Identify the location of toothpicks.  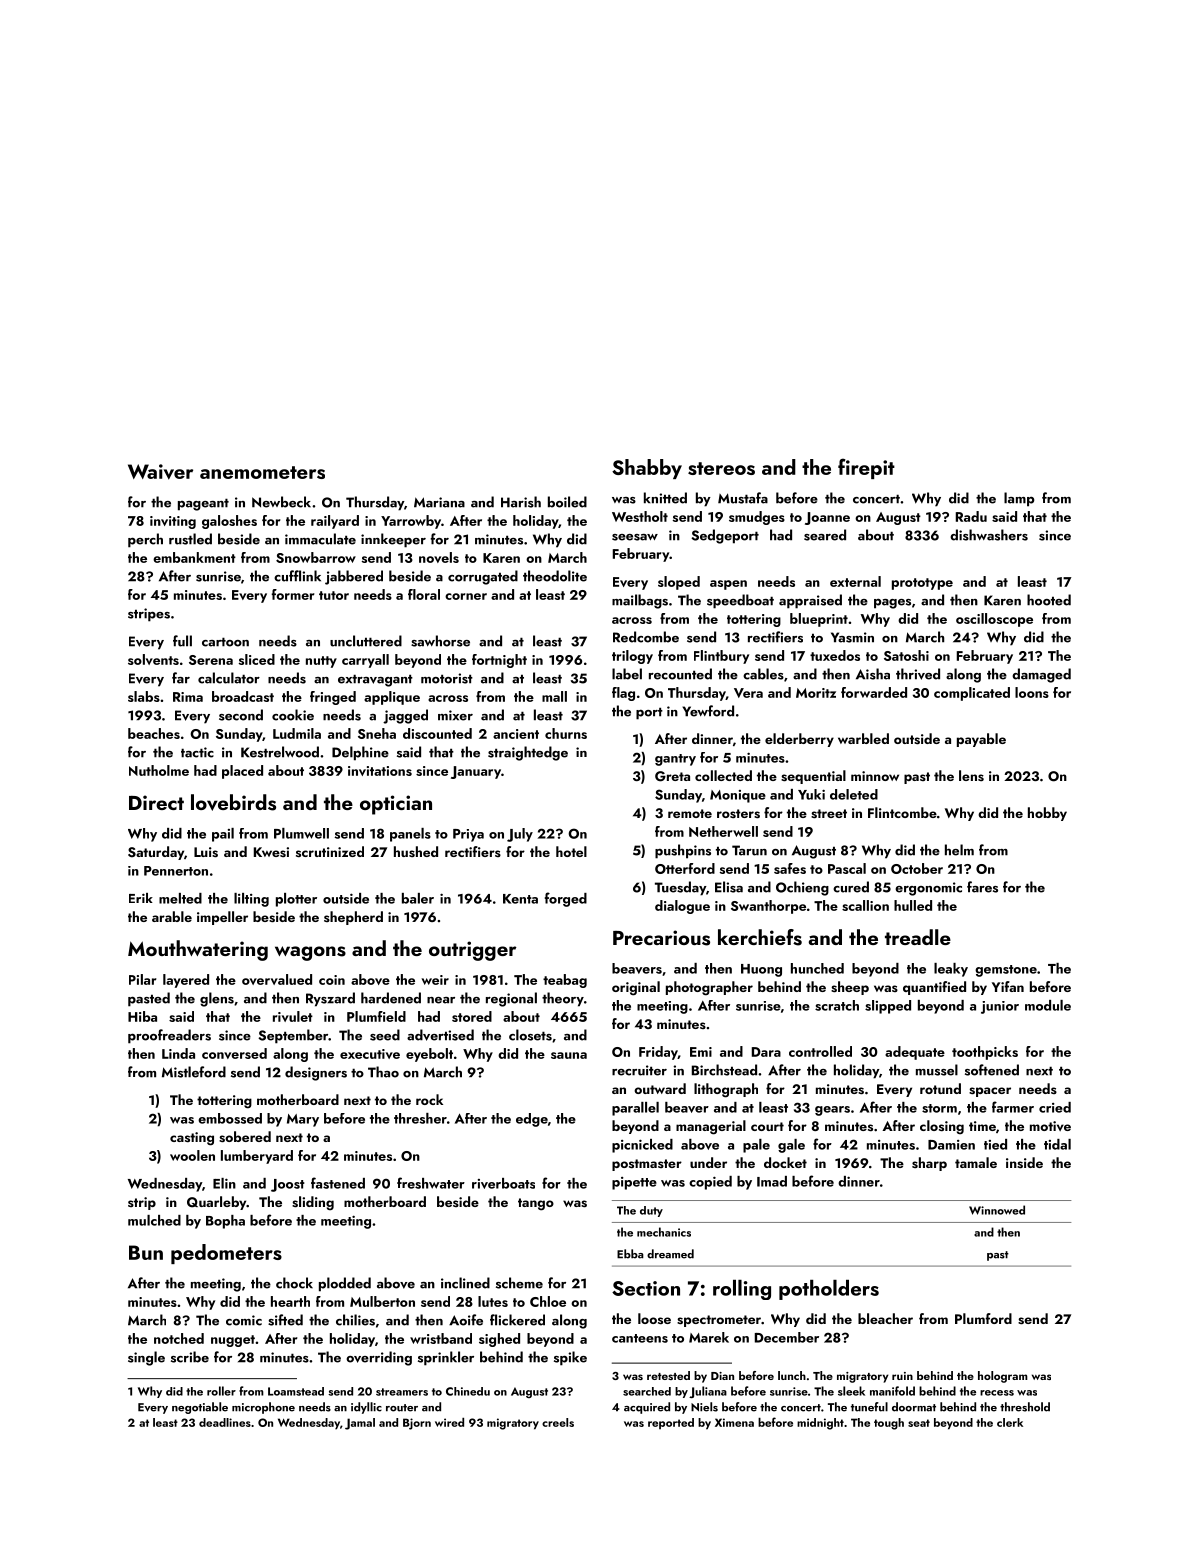
(985, 1053).
